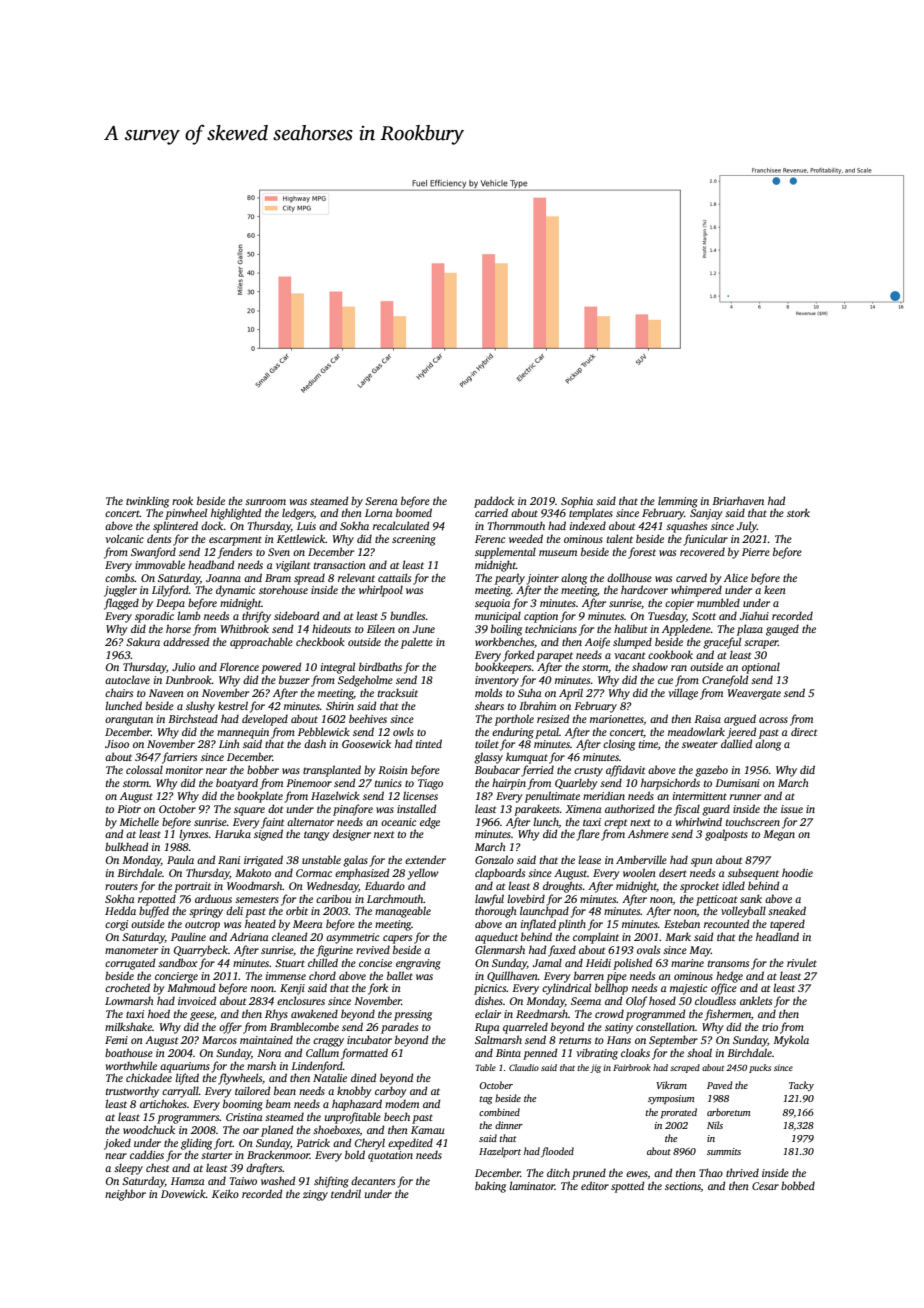  What do you see at coordinates (400, 975) in the document?
I see `ballet` at bounding box center [400, 975].
